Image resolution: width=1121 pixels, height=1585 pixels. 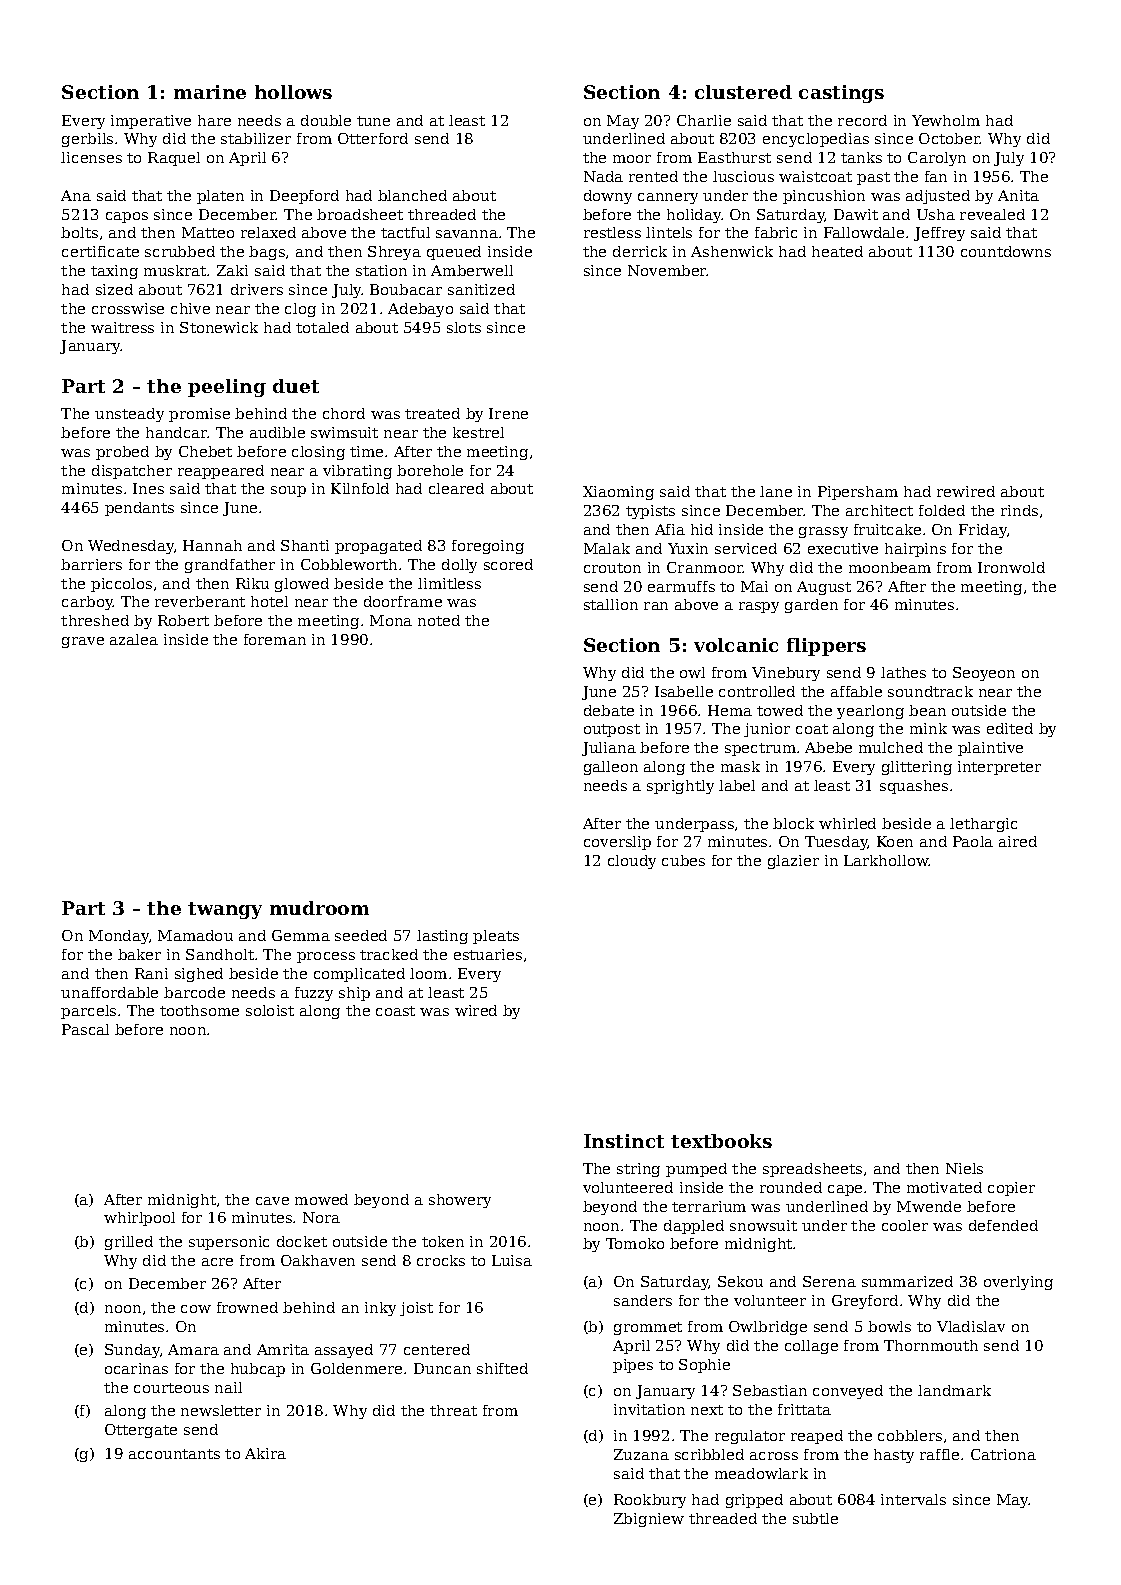 I want to click on mudroom, so click(x=319, y=908).
